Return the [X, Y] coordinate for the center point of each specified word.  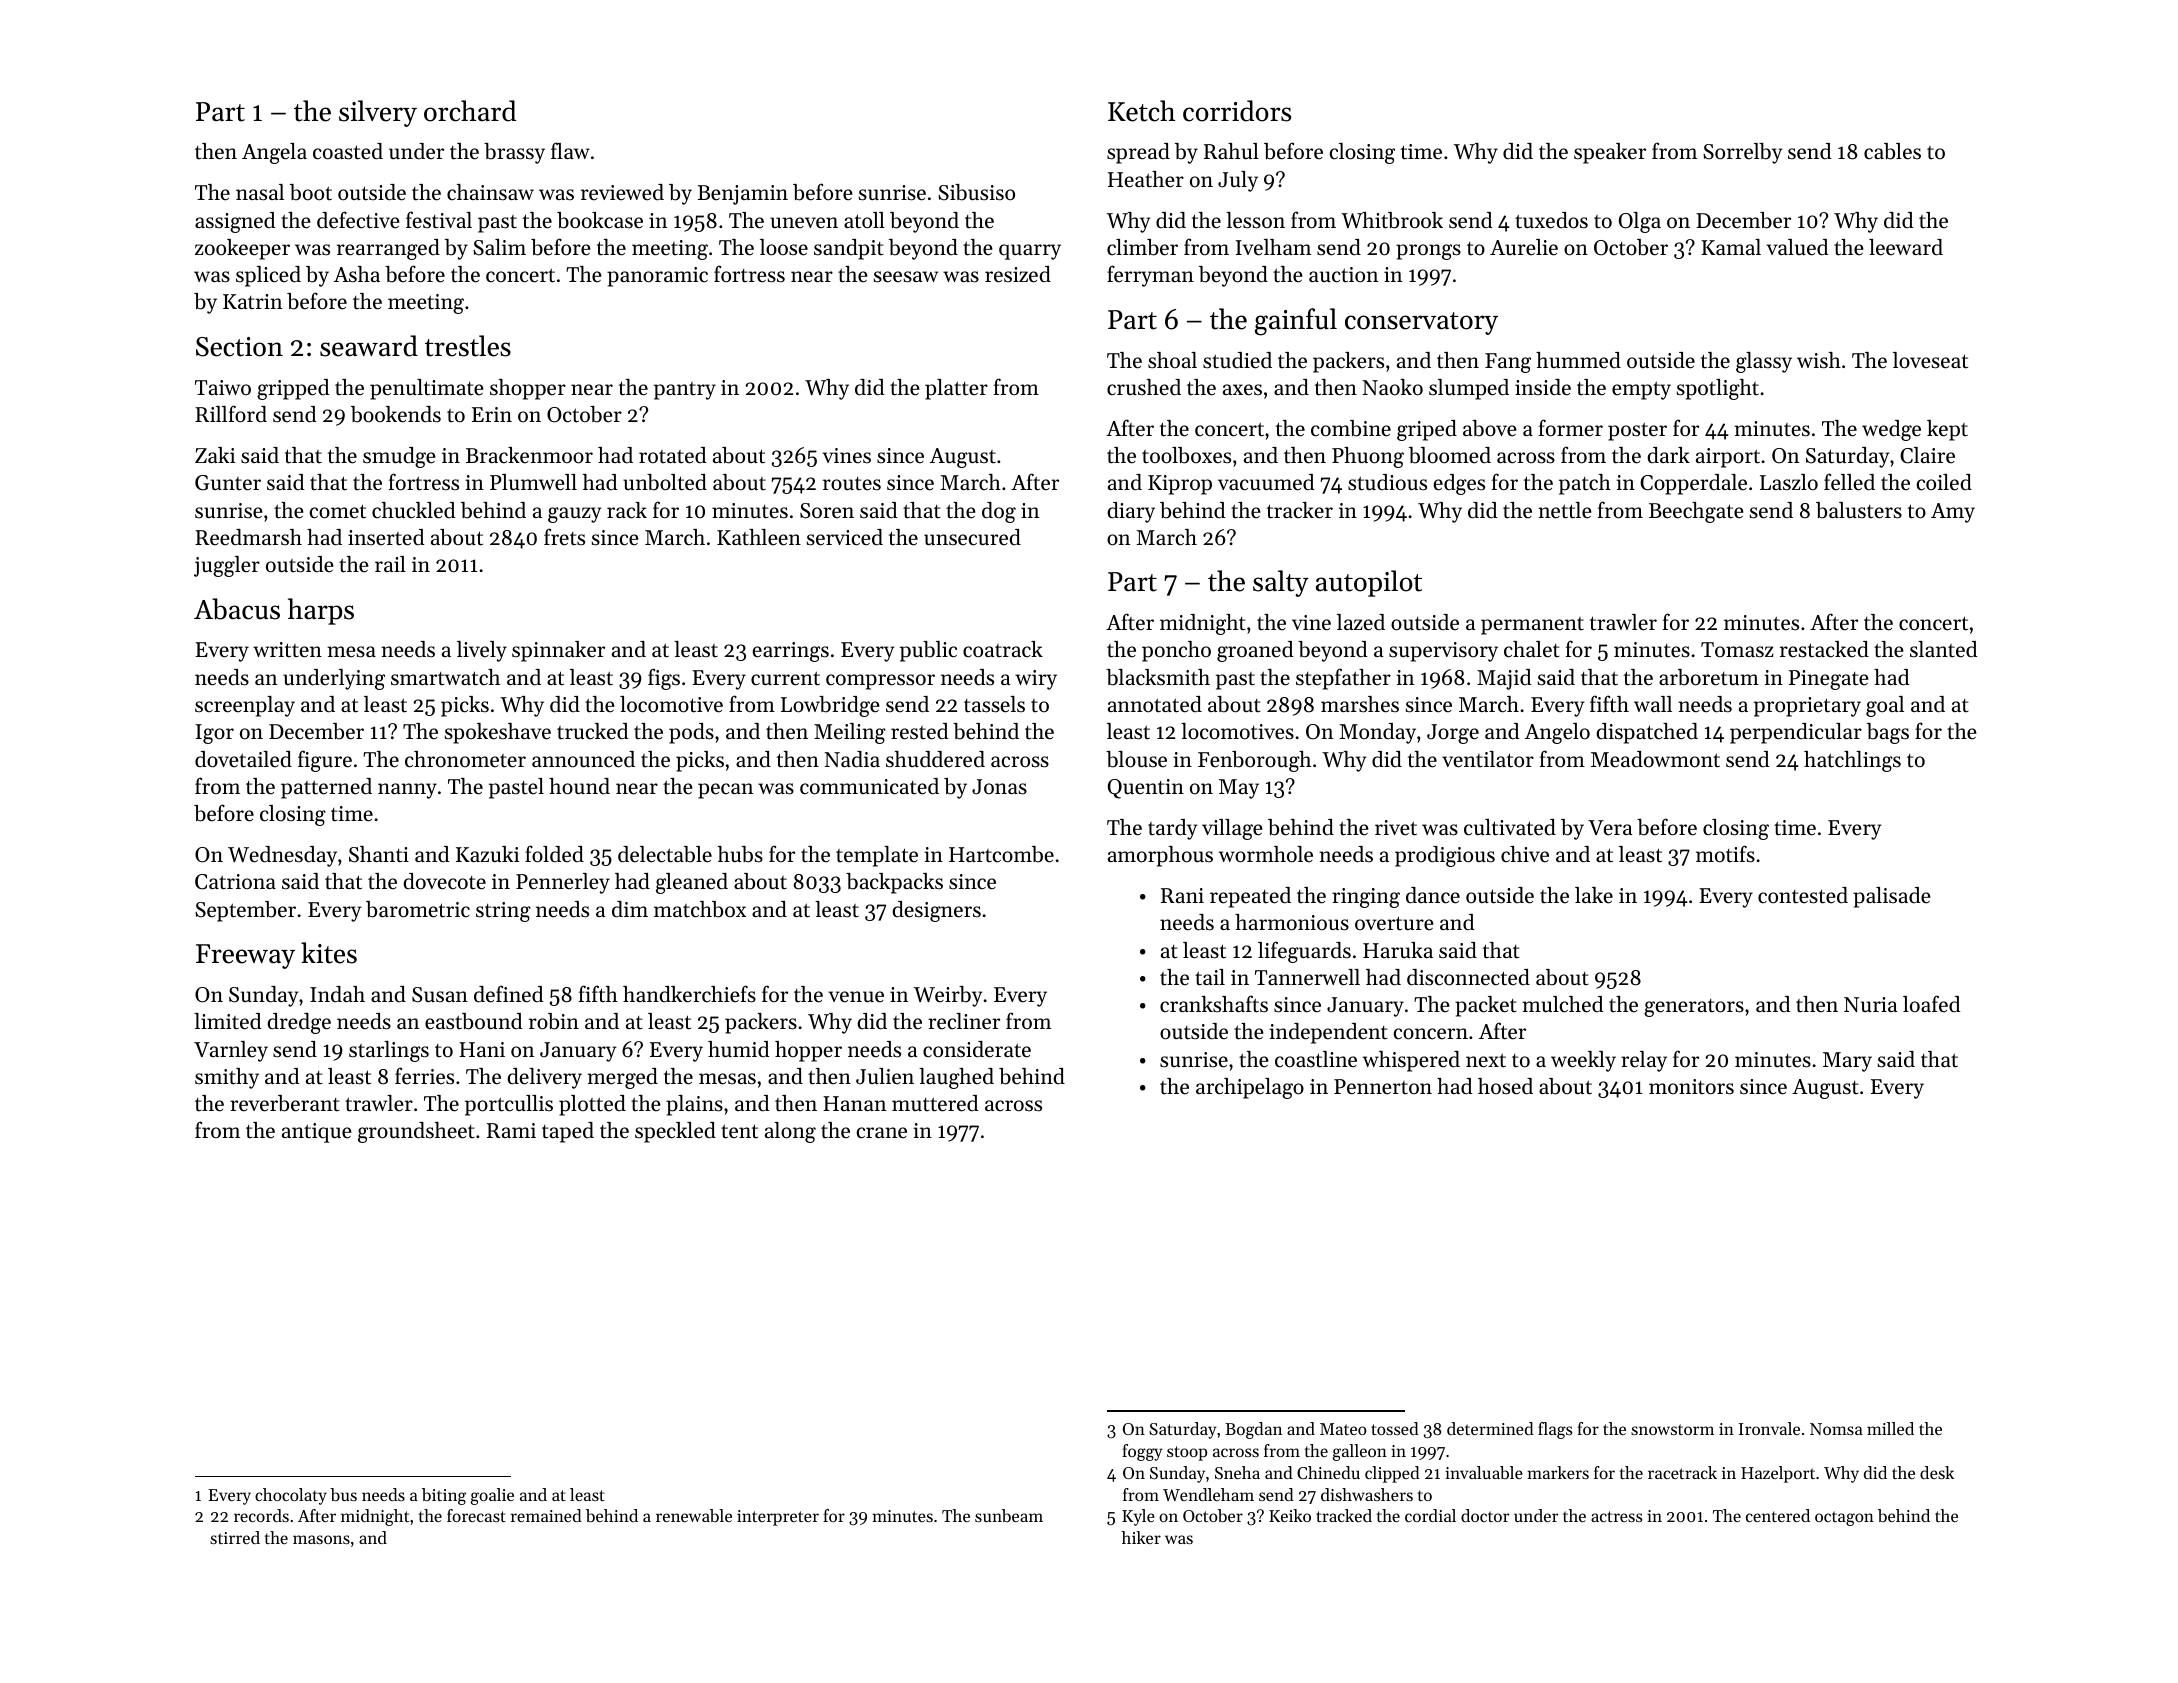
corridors [1237, 111]
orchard [470, 111]
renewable [694, 1515]
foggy [1142, 1452]
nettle [1565, 510]
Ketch [1141, 111]
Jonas [999, 787]
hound [579, 786]
